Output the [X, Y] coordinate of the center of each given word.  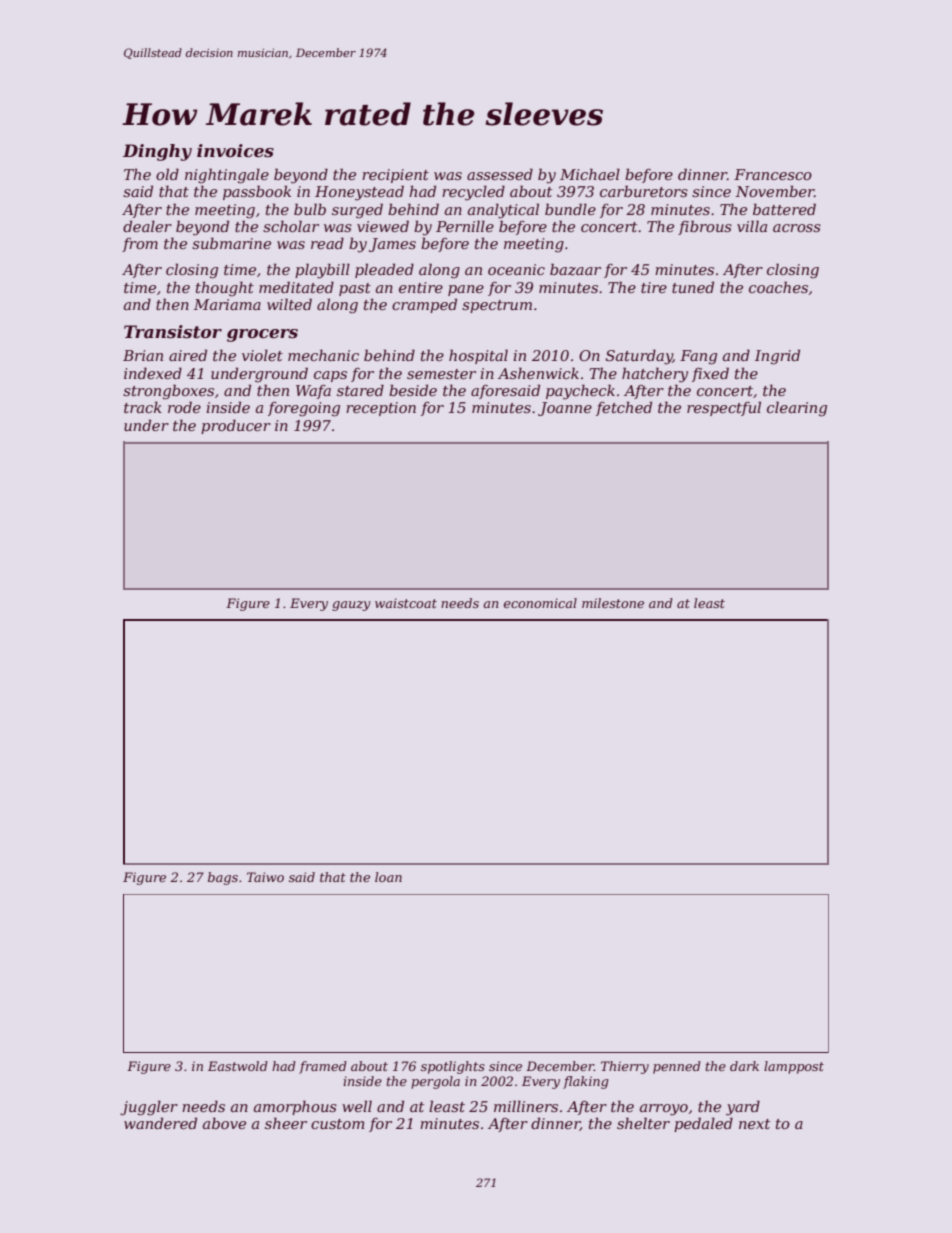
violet [262, 355]
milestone [613, 603]
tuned [693, 287]
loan [388, 877]
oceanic [516, 269]
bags [223, 878]
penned [677, 1067]
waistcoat [406, 603]
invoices [235, 150]
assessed [500, 174]
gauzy [351, 606]
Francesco [773, 174]
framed [323, 1067]
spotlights [453, 1067]
